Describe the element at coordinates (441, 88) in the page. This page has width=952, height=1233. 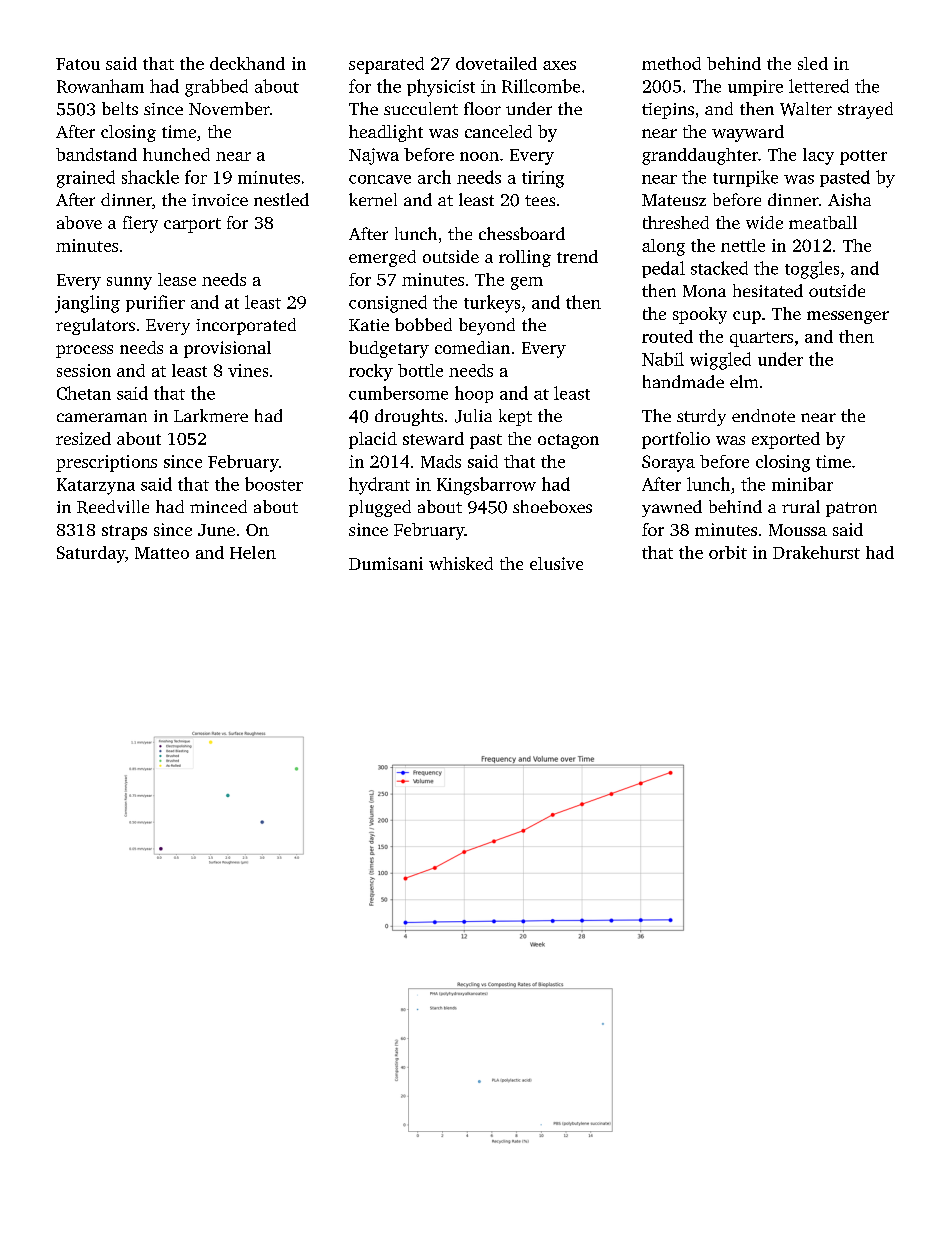
I see `physicist` at that location.
